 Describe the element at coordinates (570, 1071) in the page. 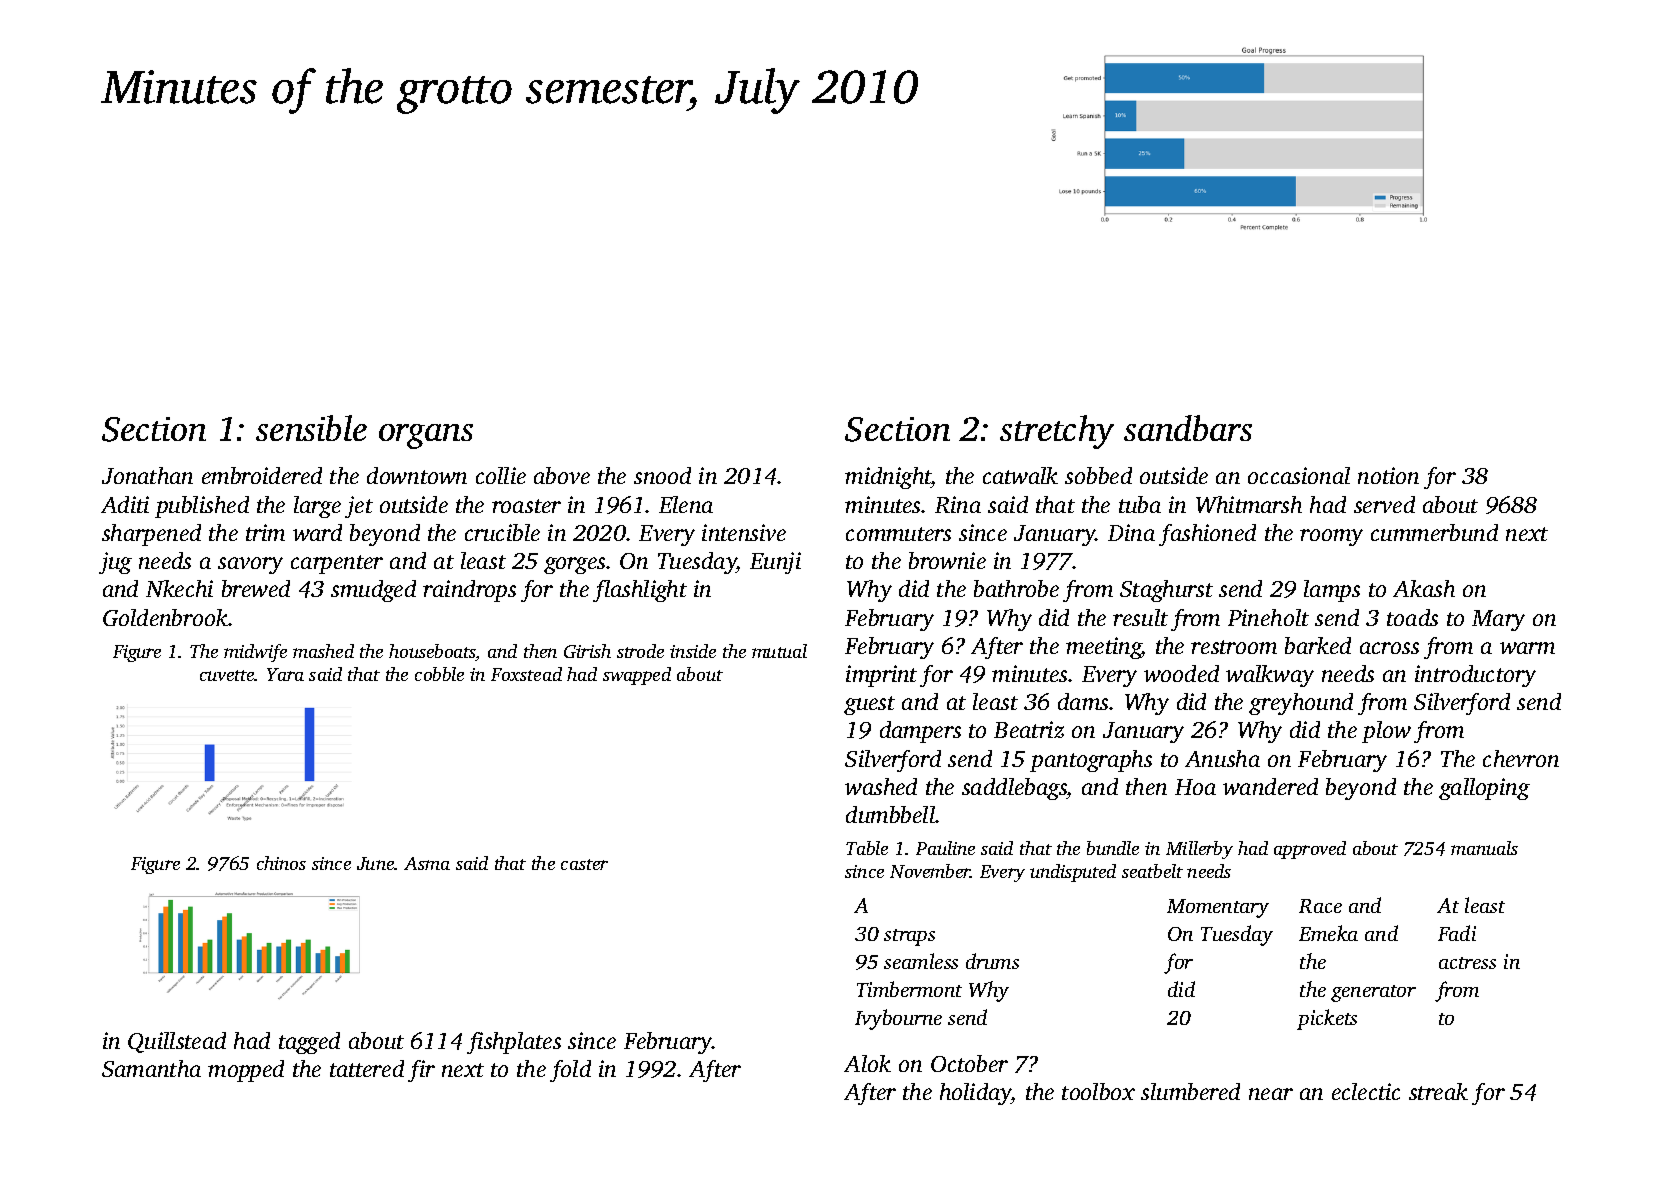

I see `fold` at that location.
